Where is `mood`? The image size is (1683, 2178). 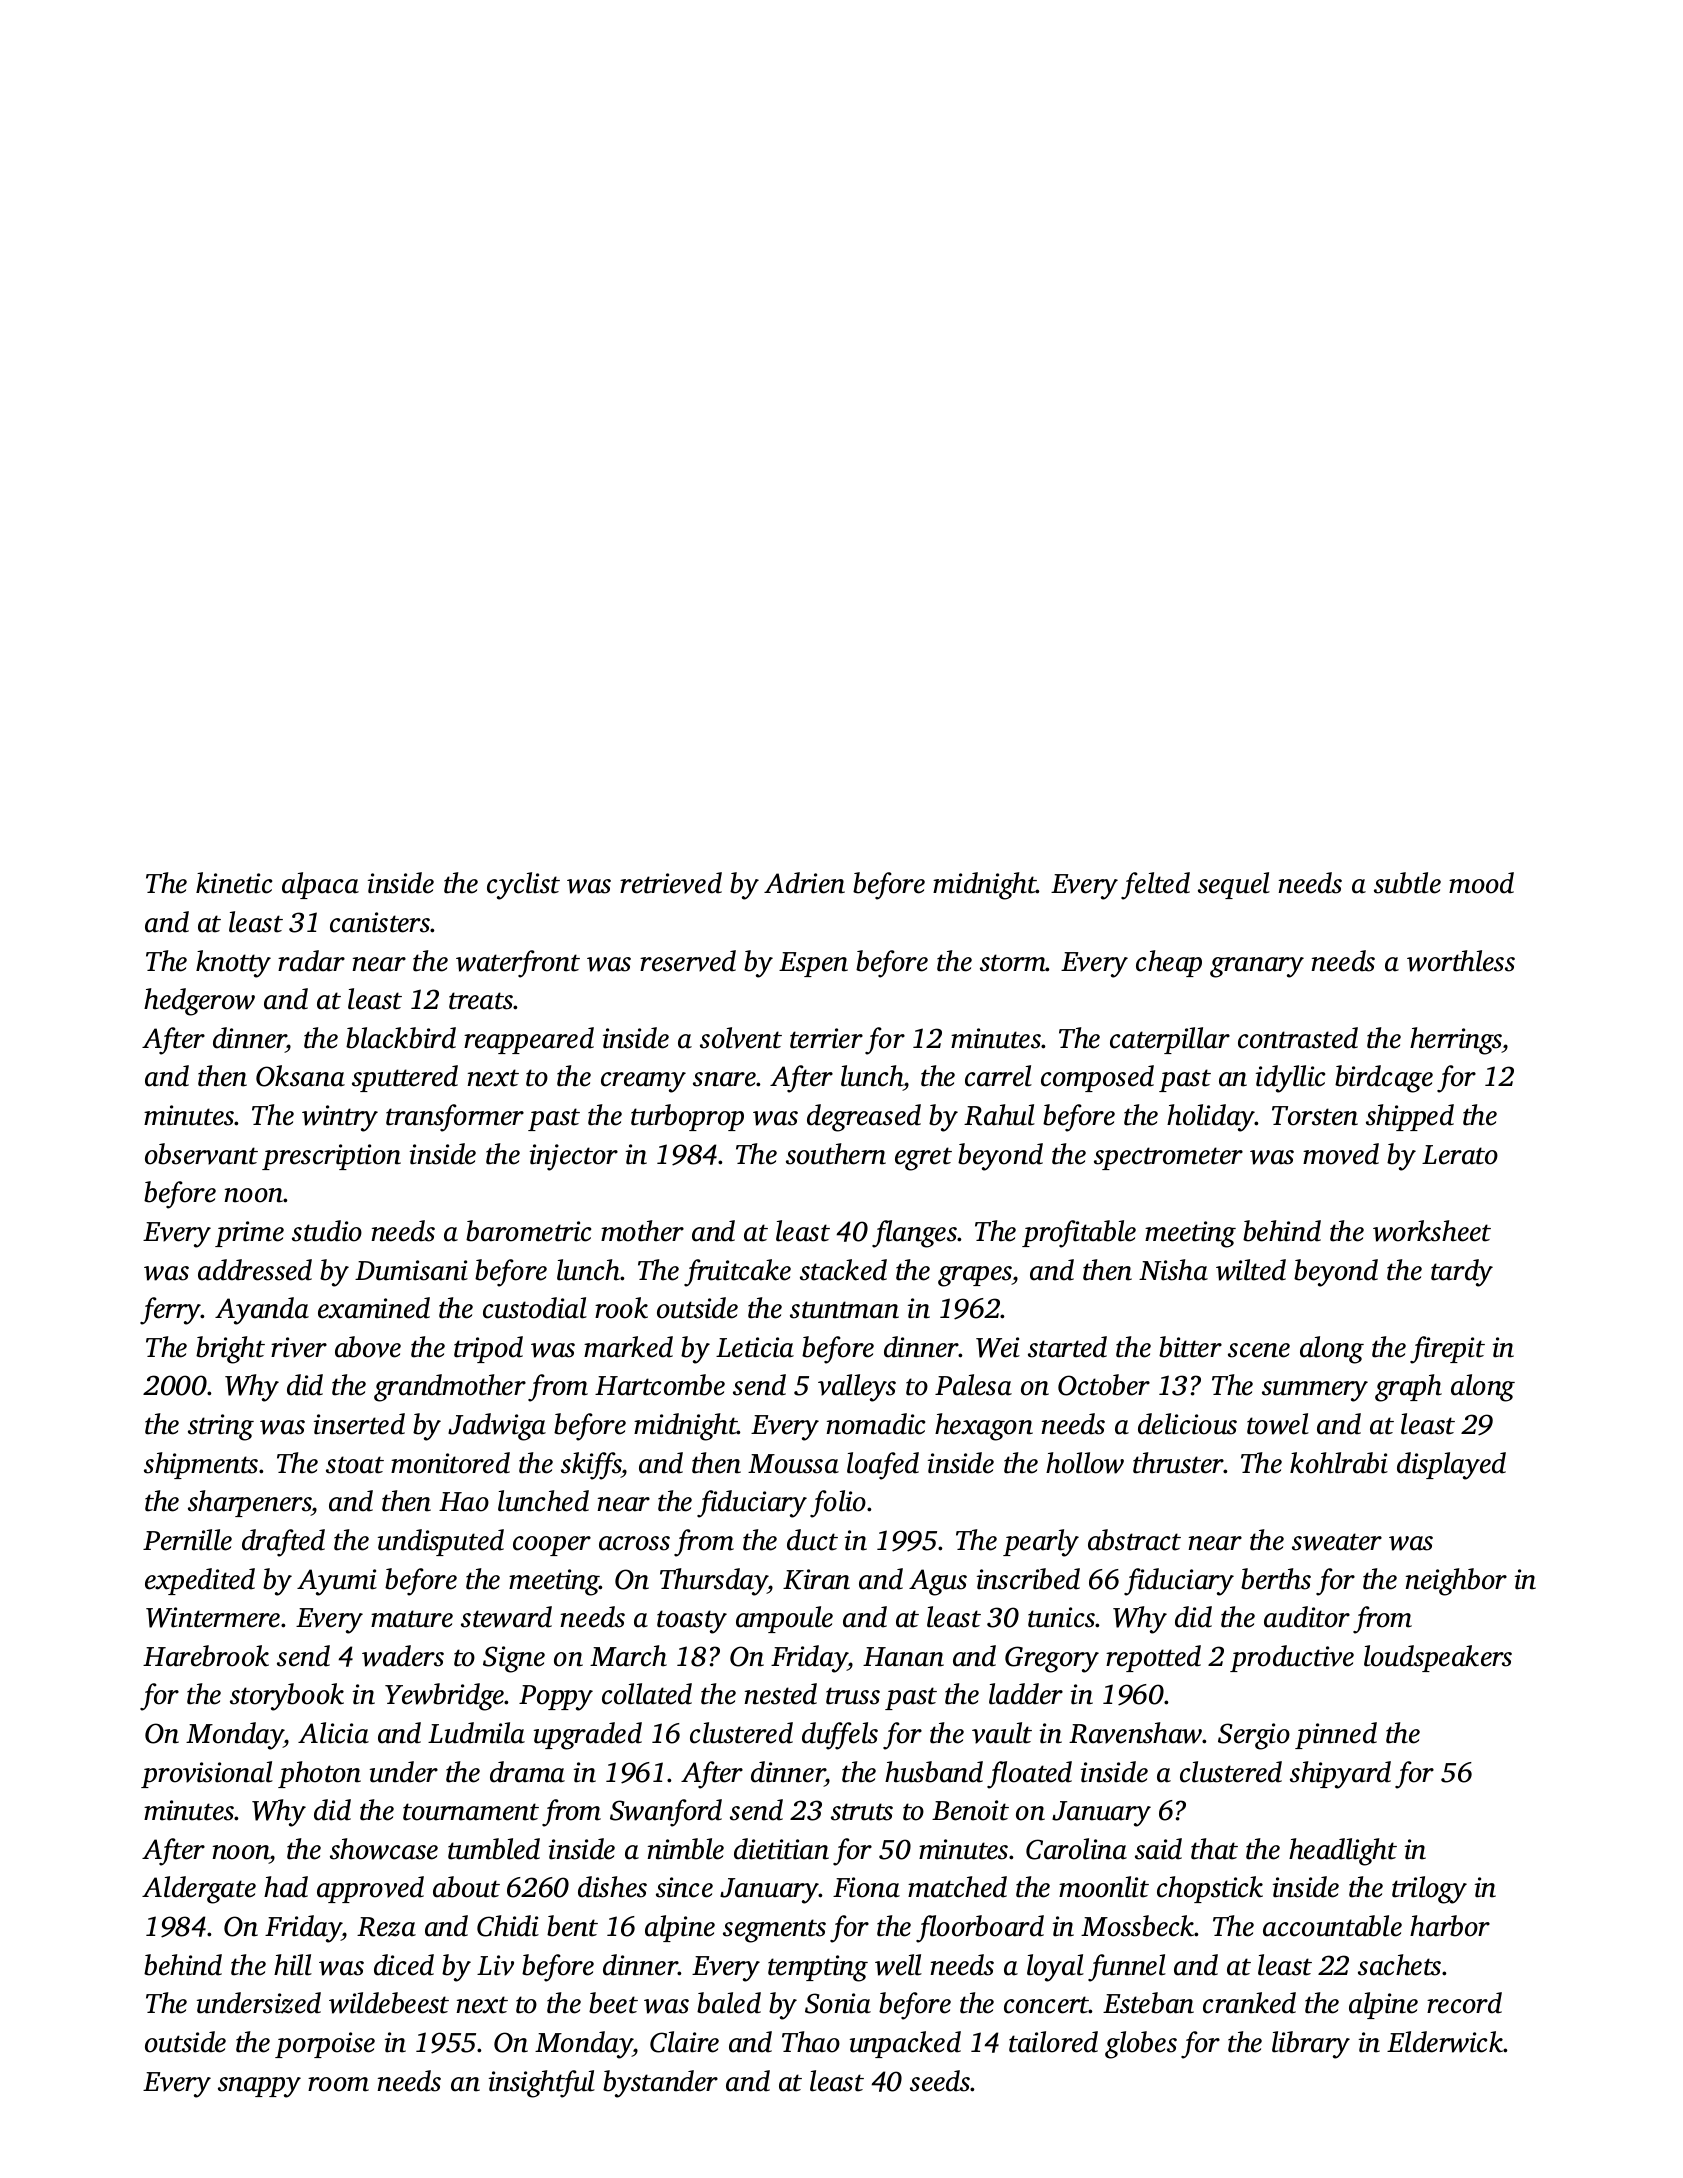
mood is located at coordinates (1481, 883).
